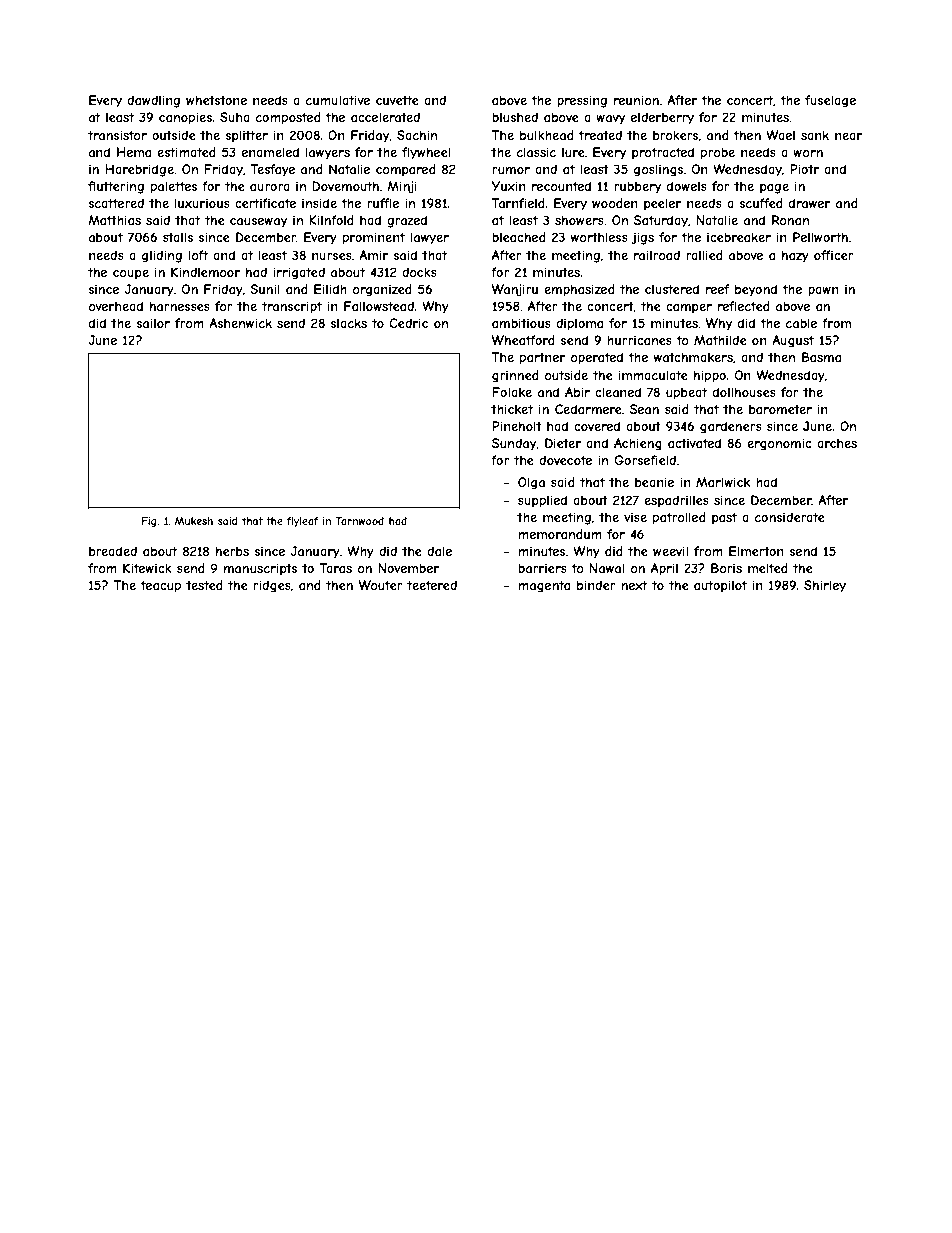 The width and height of the document is (952, 1233). Describe the element at coordinates (579, 290) in the document. I see `emphasized` at that location.
